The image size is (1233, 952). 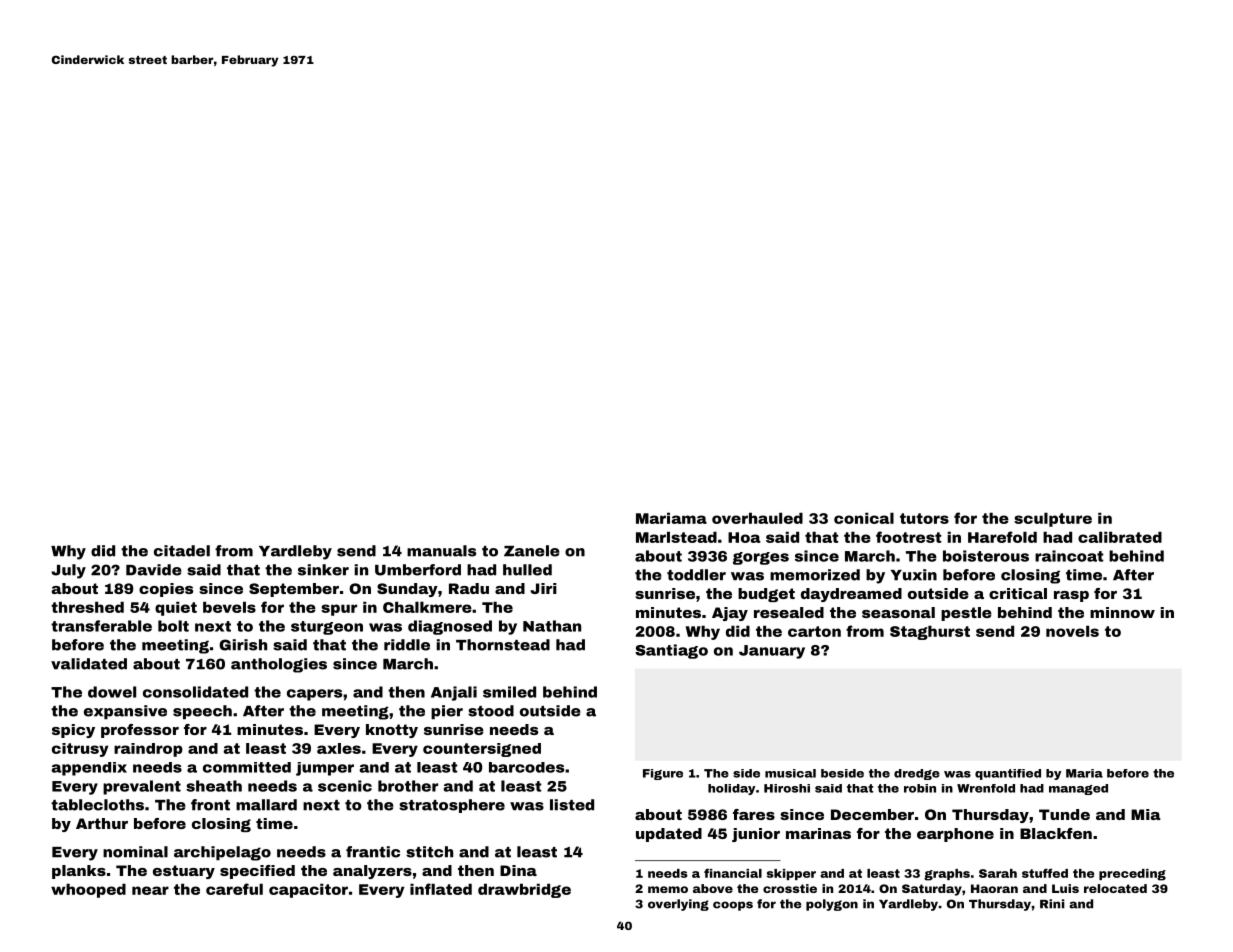 I want to click on capacitor, so click(x=308, y=890).
